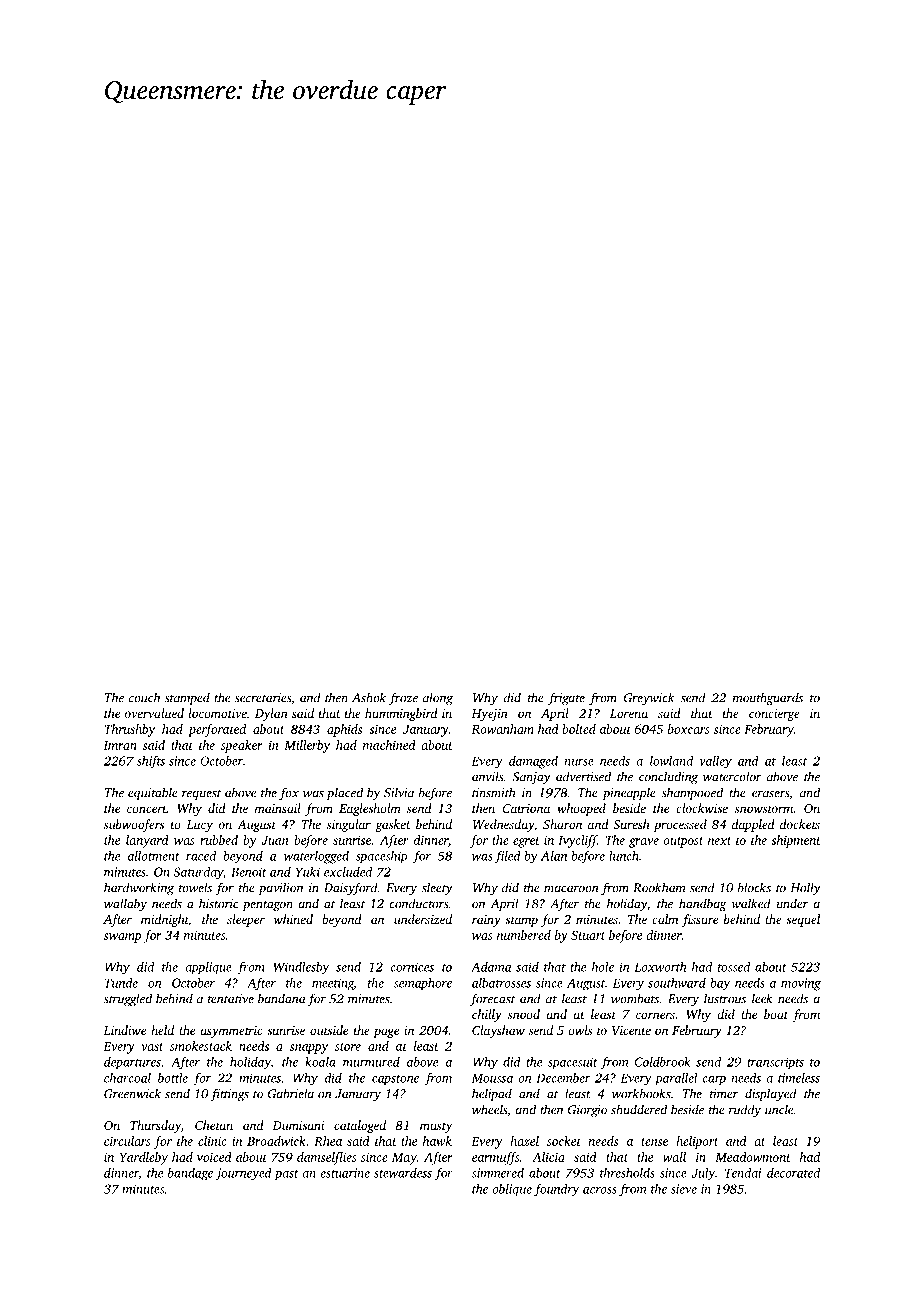 The width and height of the screenshot is (924, 1308). Describe the element at coordinates (774, 715) in the screenshot. I see `concierge` at that location.
